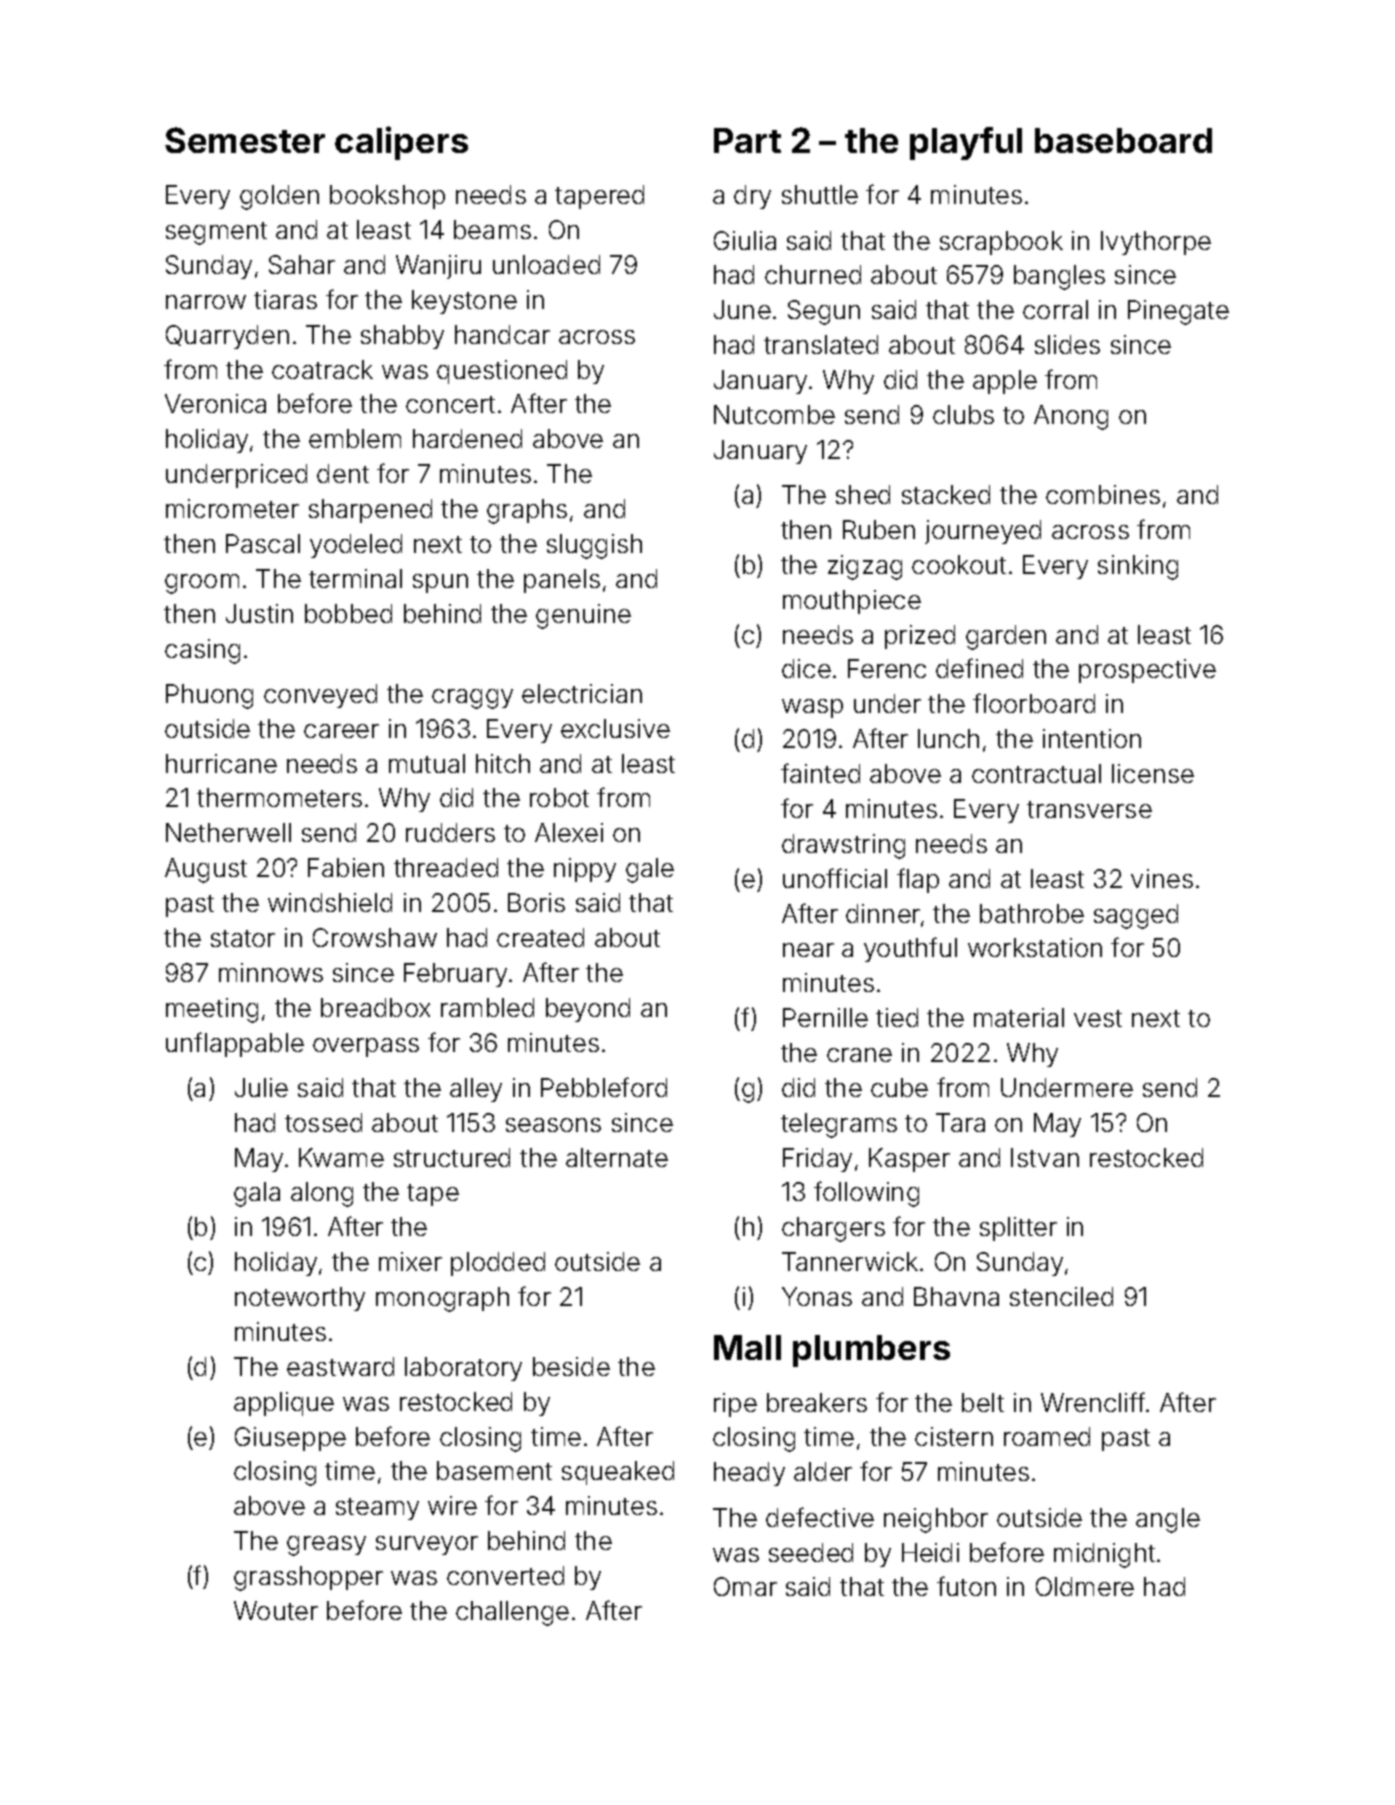 The height and width of the screenshot is (1805, 1395). What do you see at coordinates (216, 233) in the screenshot?
I see `segment` at bounding box center [216, 233].
